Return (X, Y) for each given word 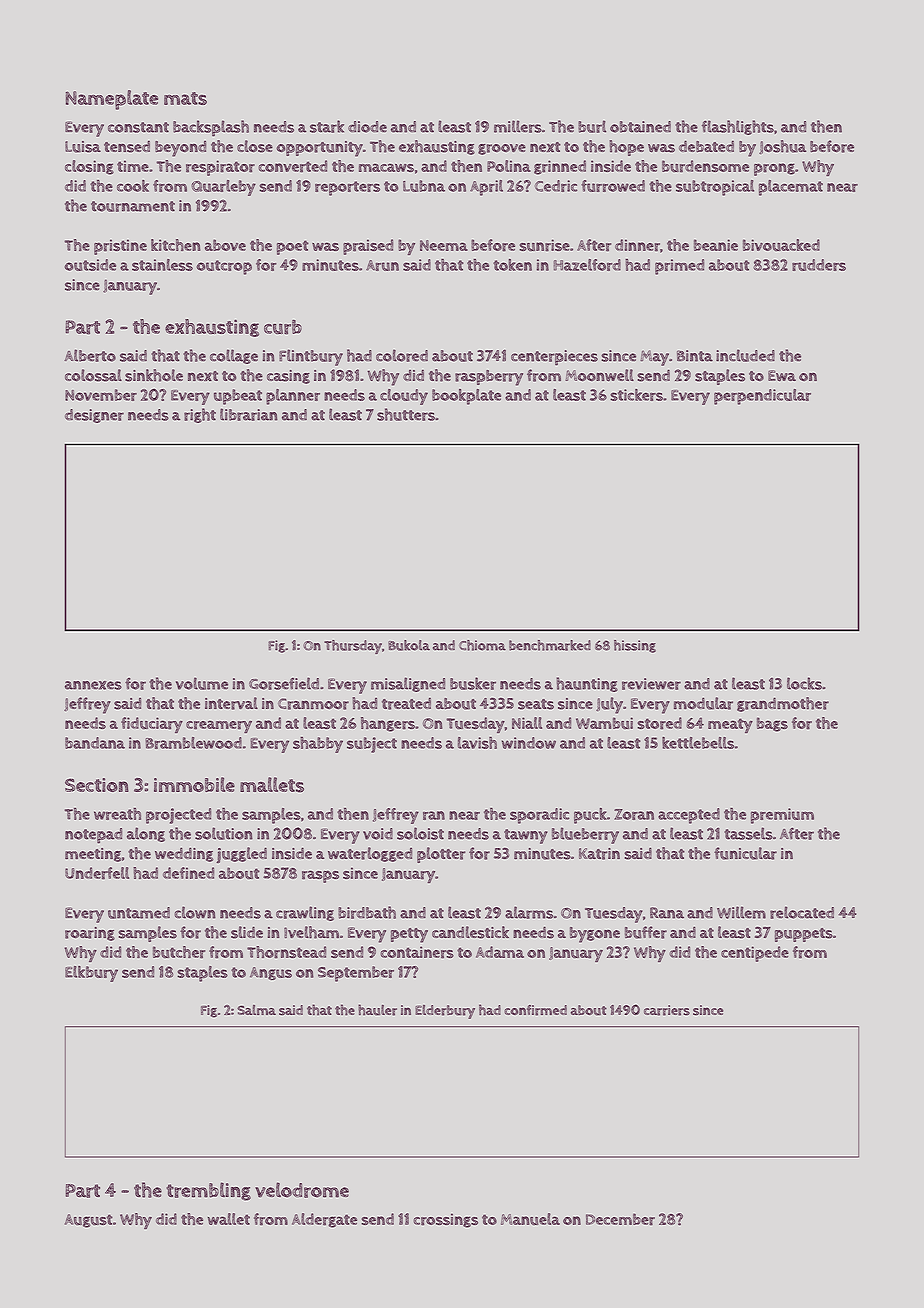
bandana (95, 743)
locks (804, 683)
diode (367, 127)
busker (473, 683)
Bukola (409, 645)
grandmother (783, 704)
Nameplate (112, 100)
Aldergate (324, 1220)
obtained (640, 127)
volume (202, 683)
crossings (446, 1220)
